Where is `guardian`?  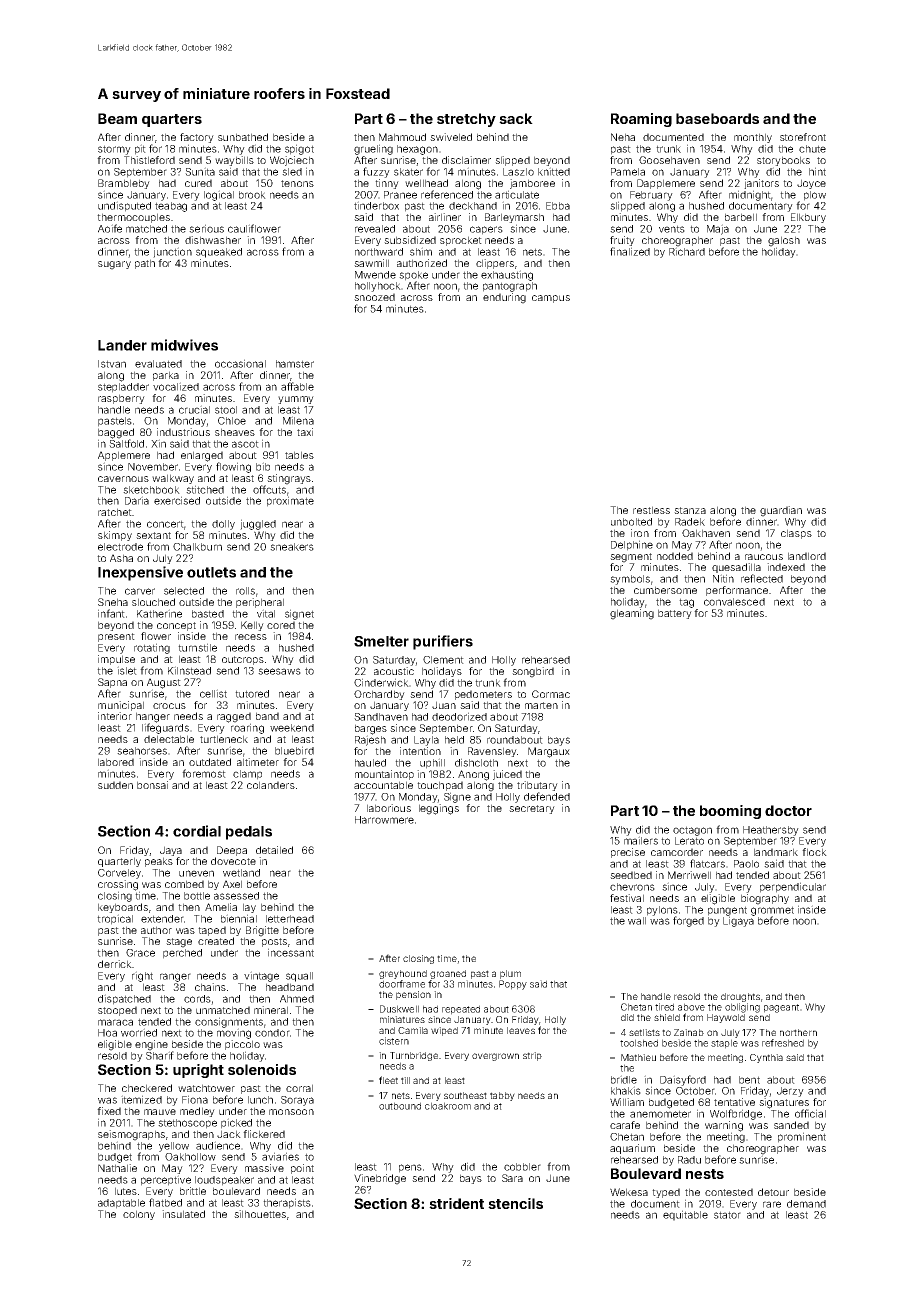
guardian is located at coordinates (781, 511).
